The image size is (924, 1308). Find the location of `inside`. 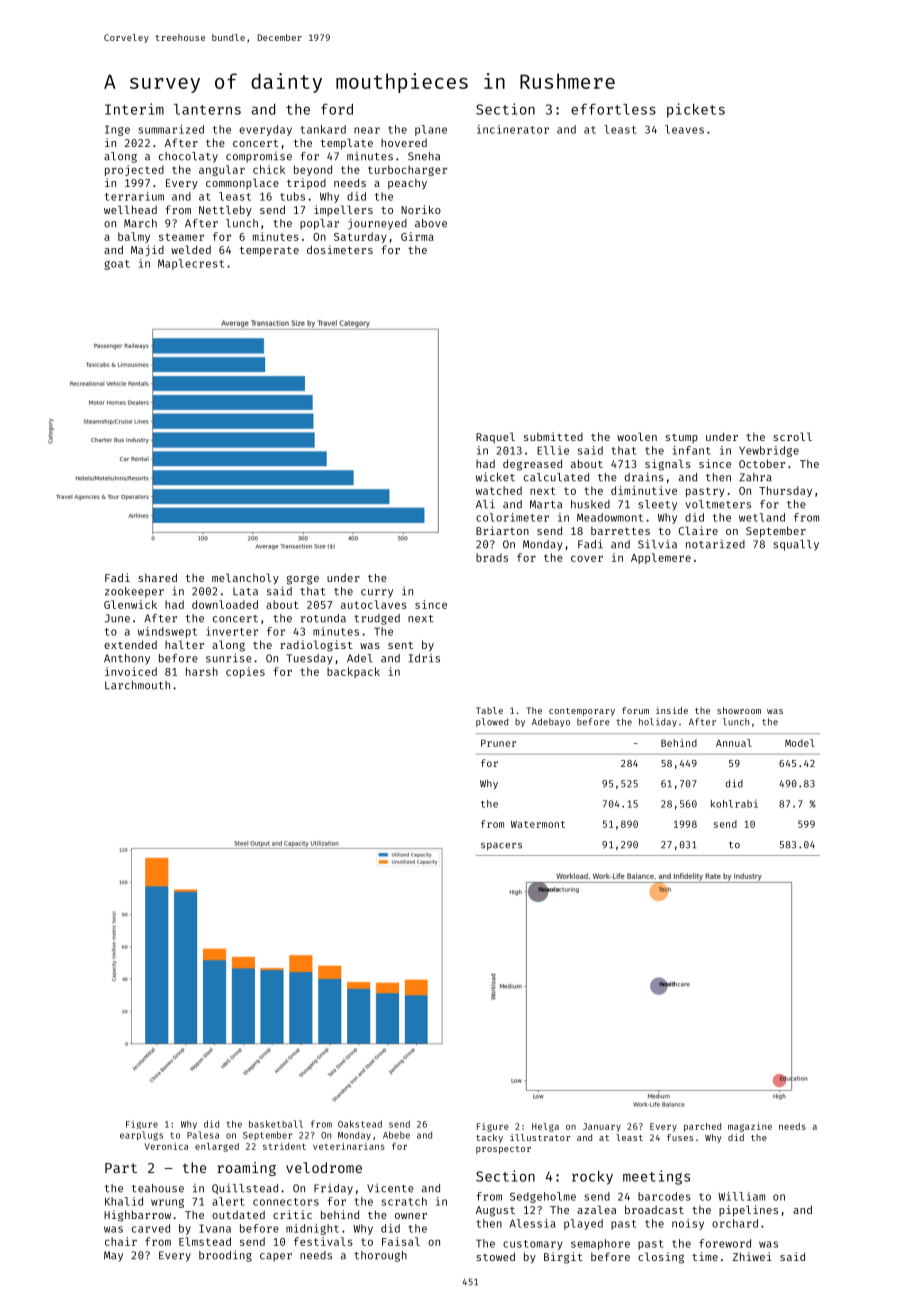

inside is located at coordinates (672, 710).
